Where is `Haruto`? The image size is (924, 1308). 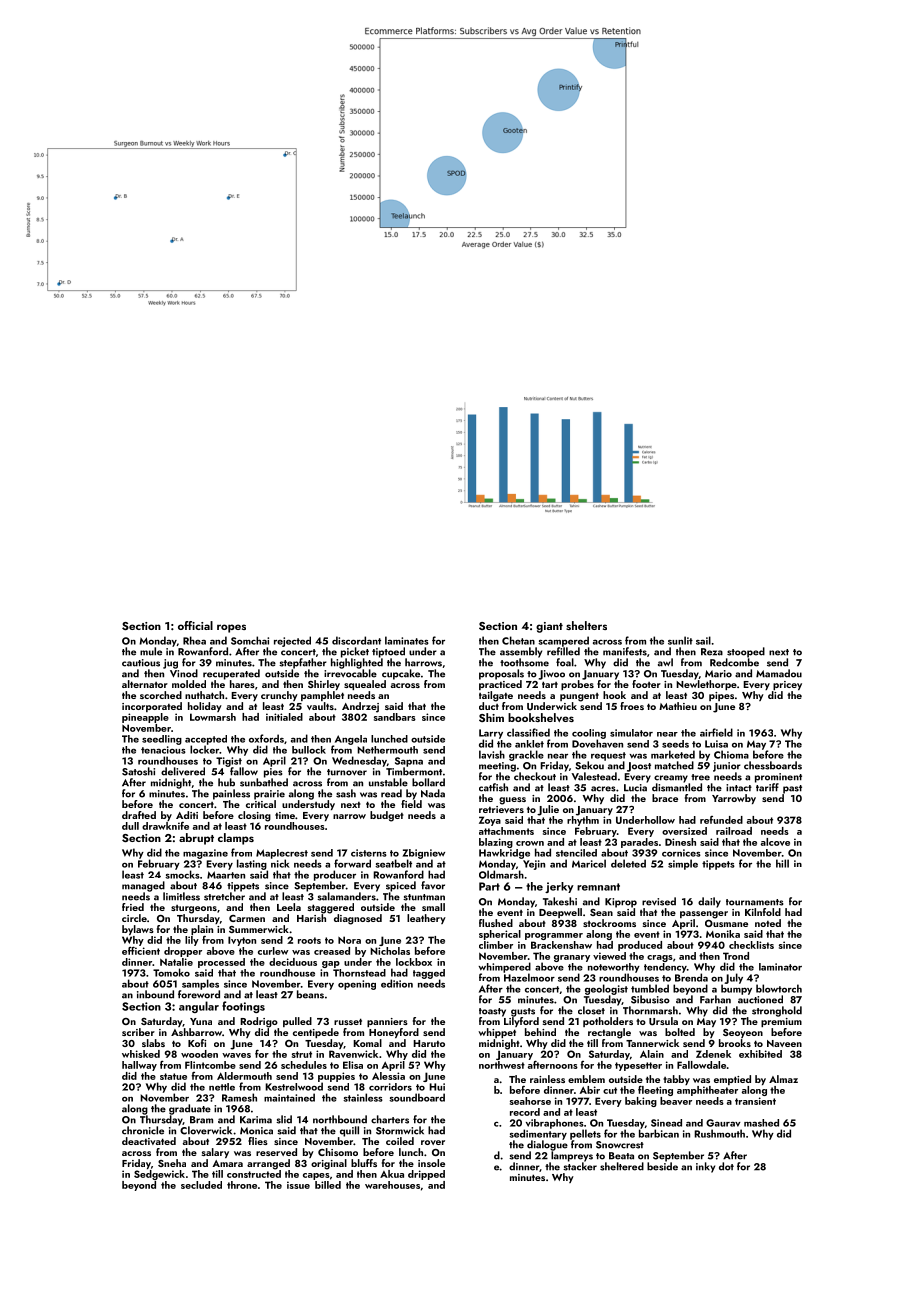 Haruto is located at coordinates (429, 1043).
